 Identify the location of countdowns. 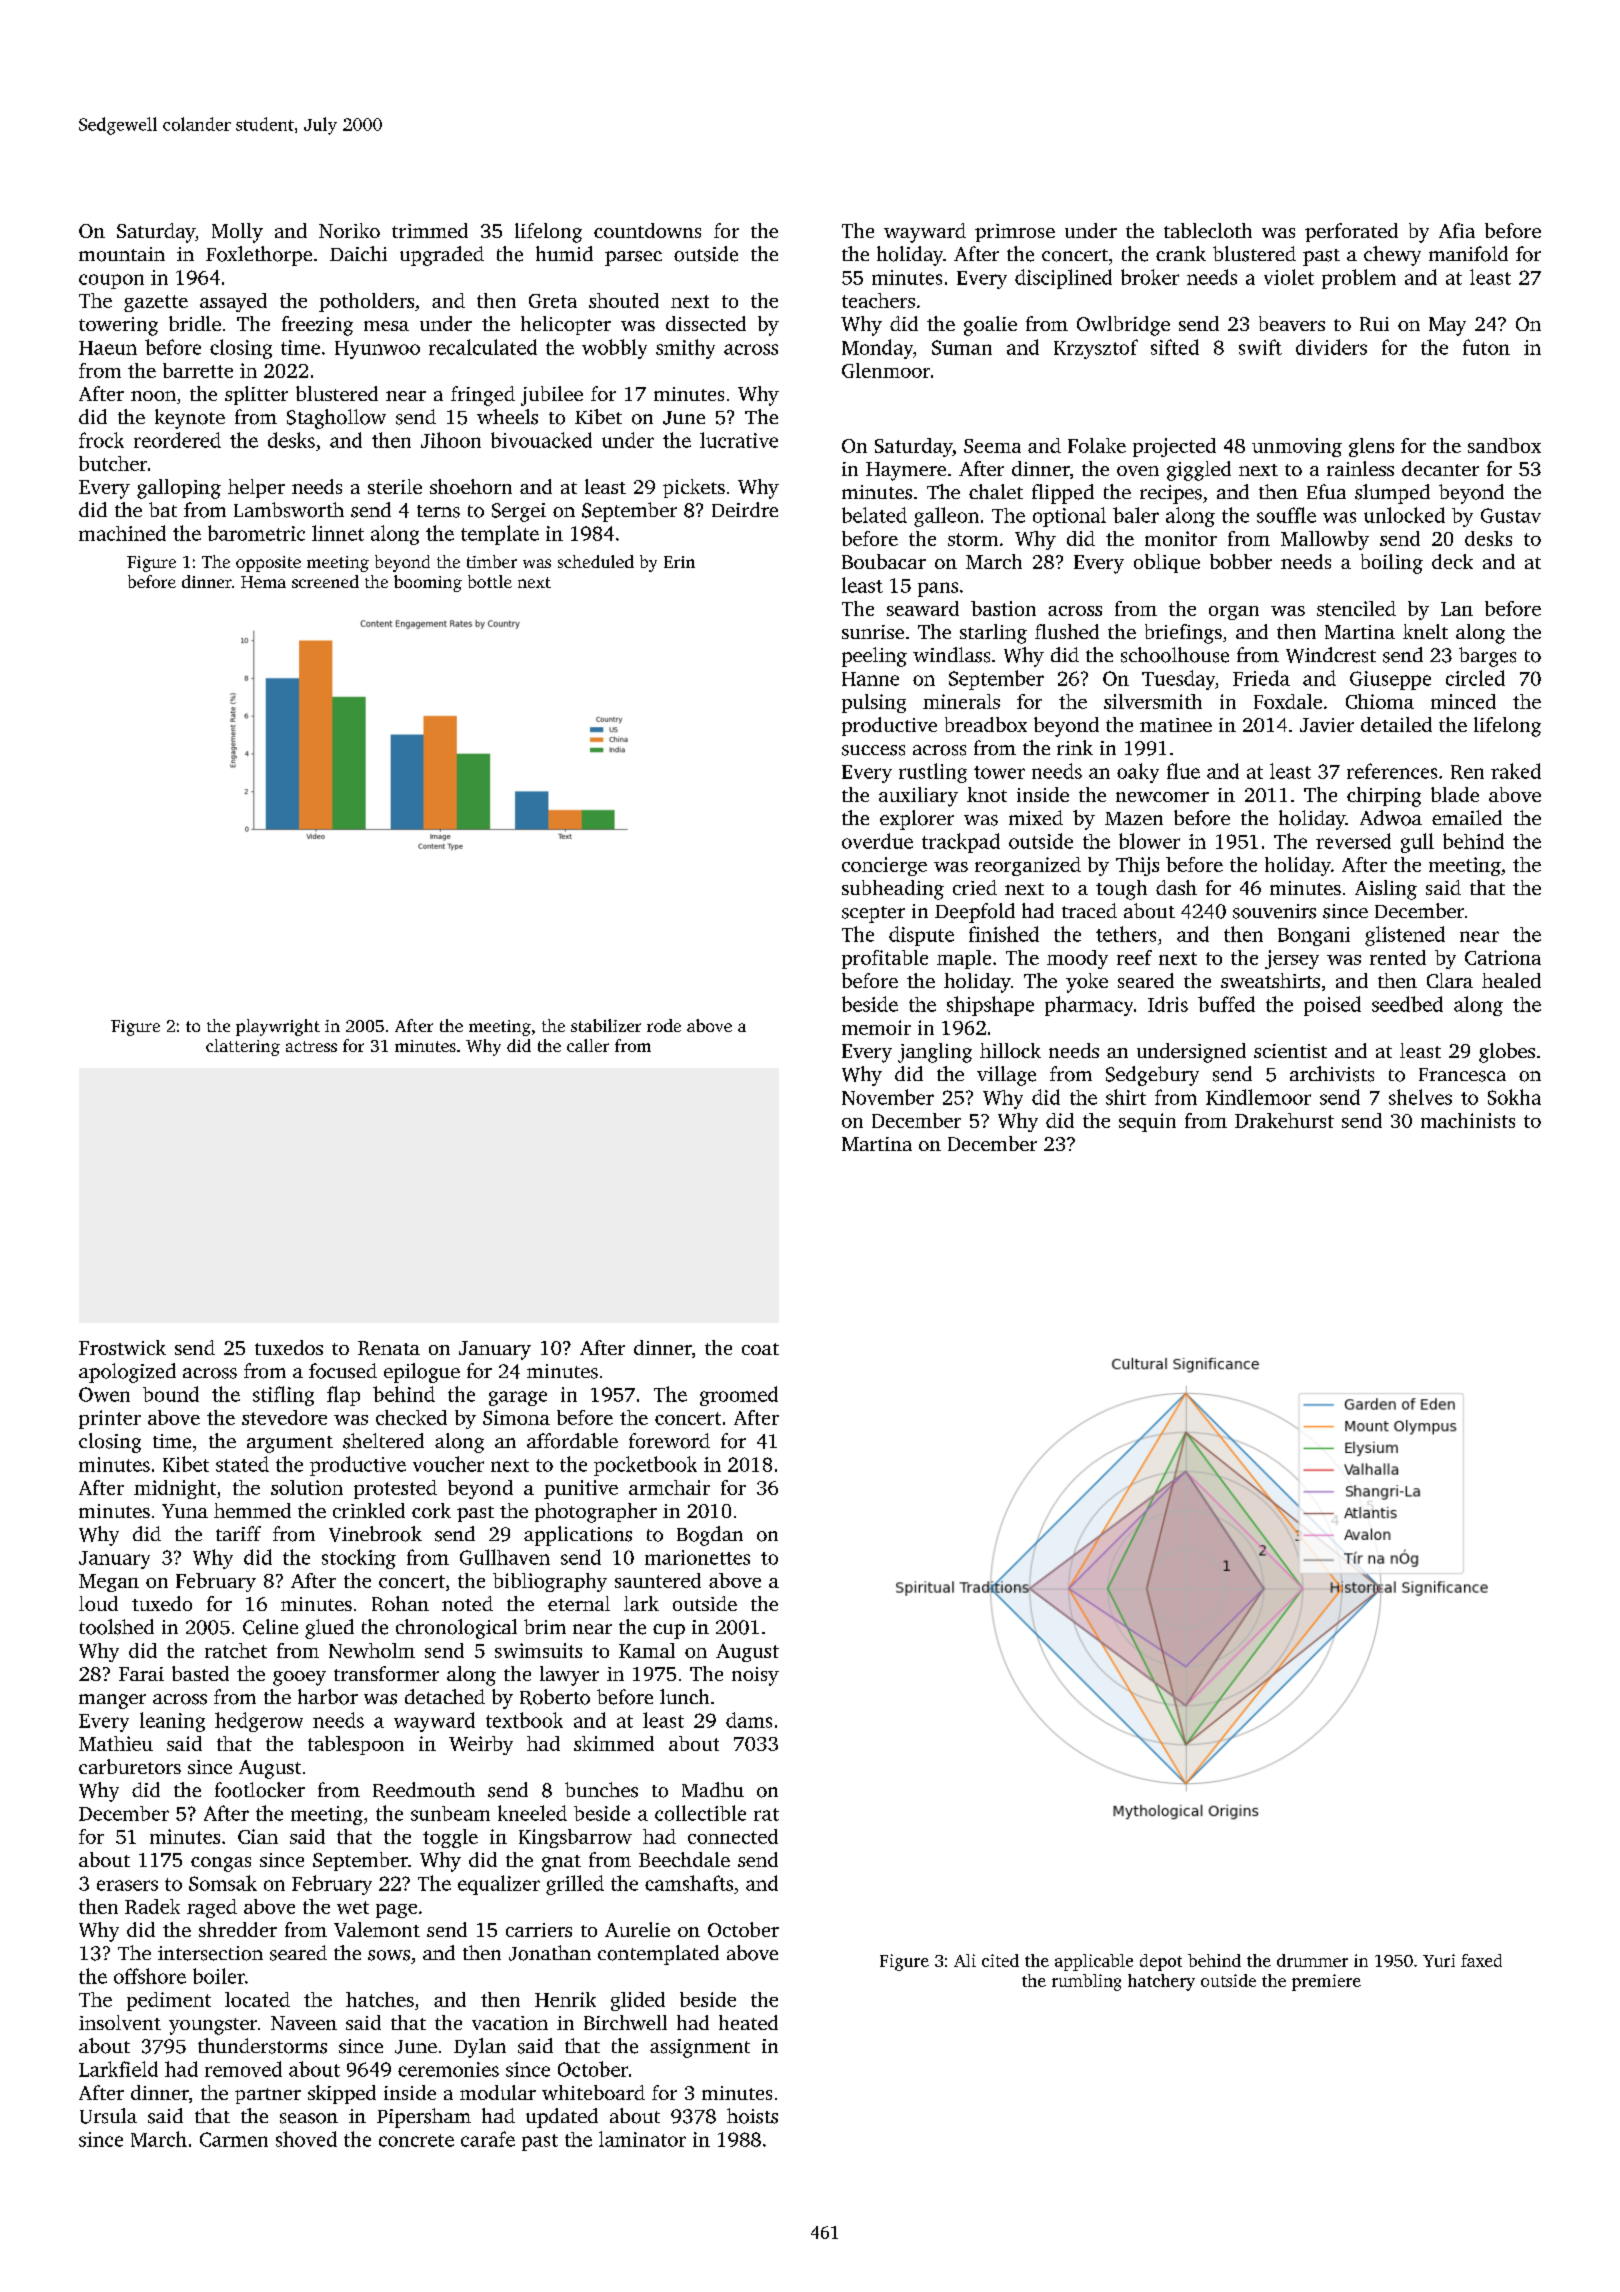
(647, 230).
